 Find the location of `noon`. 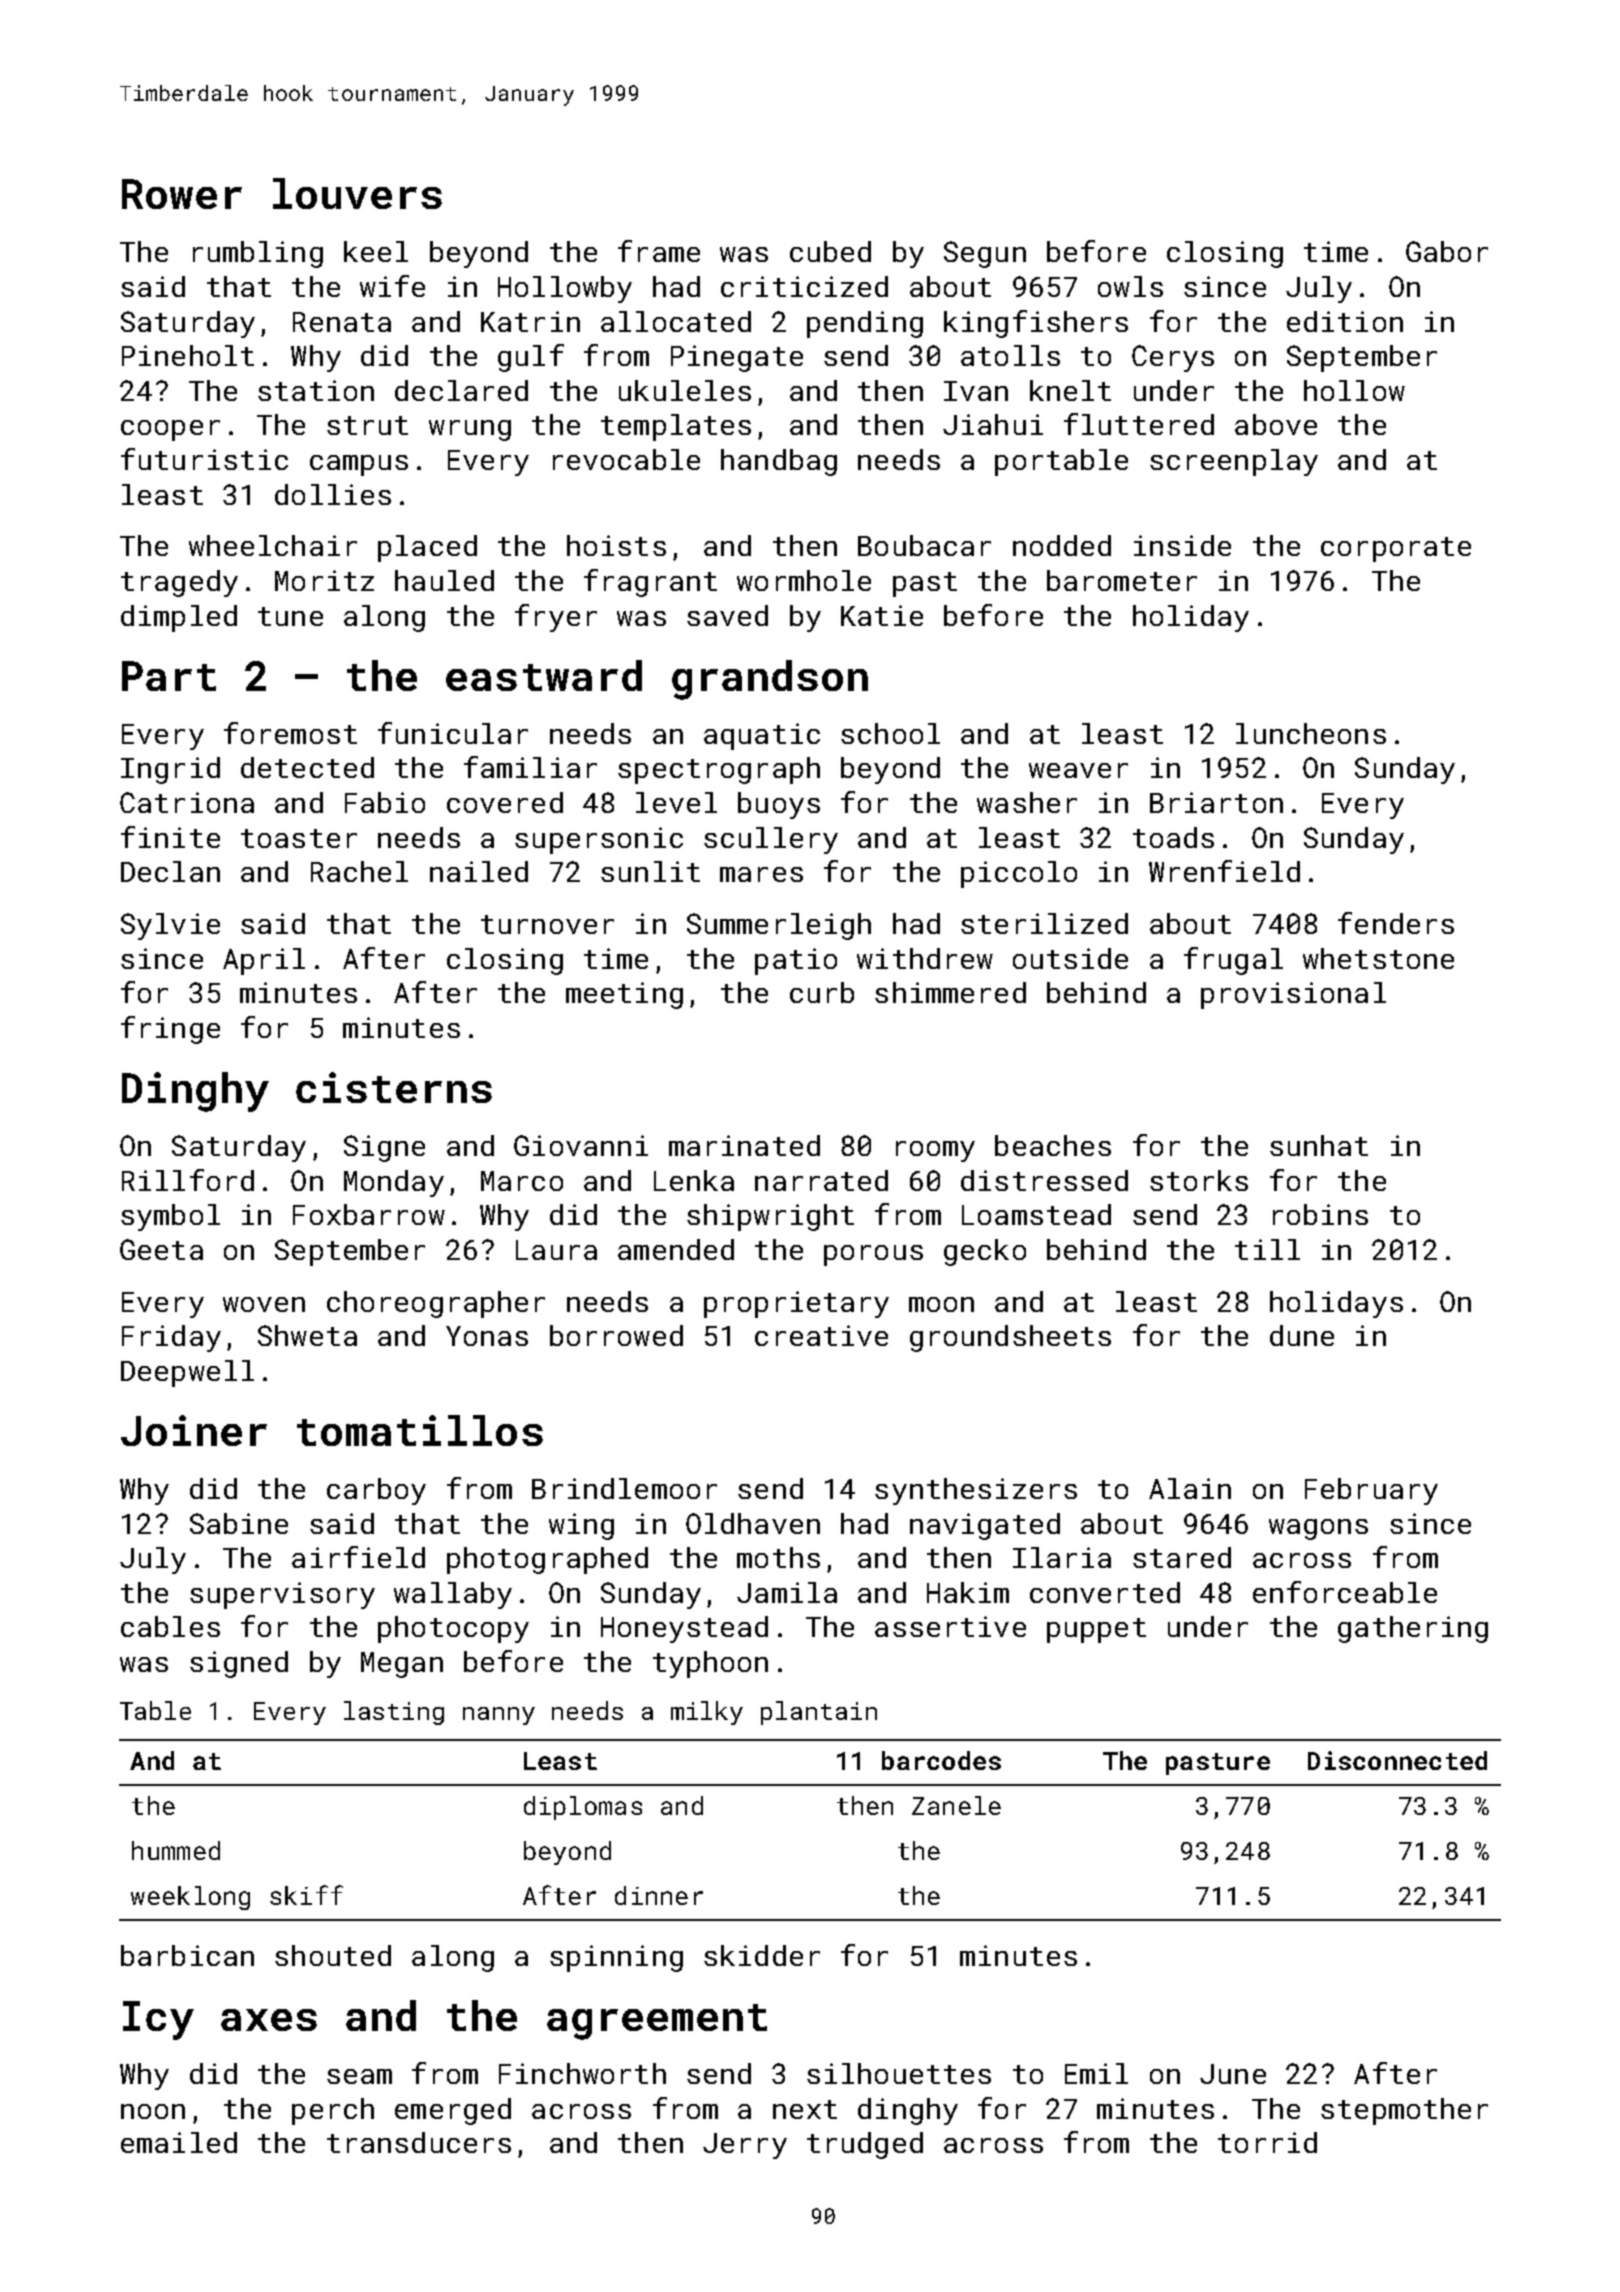

noon is located at coordinates (153, 2111).
